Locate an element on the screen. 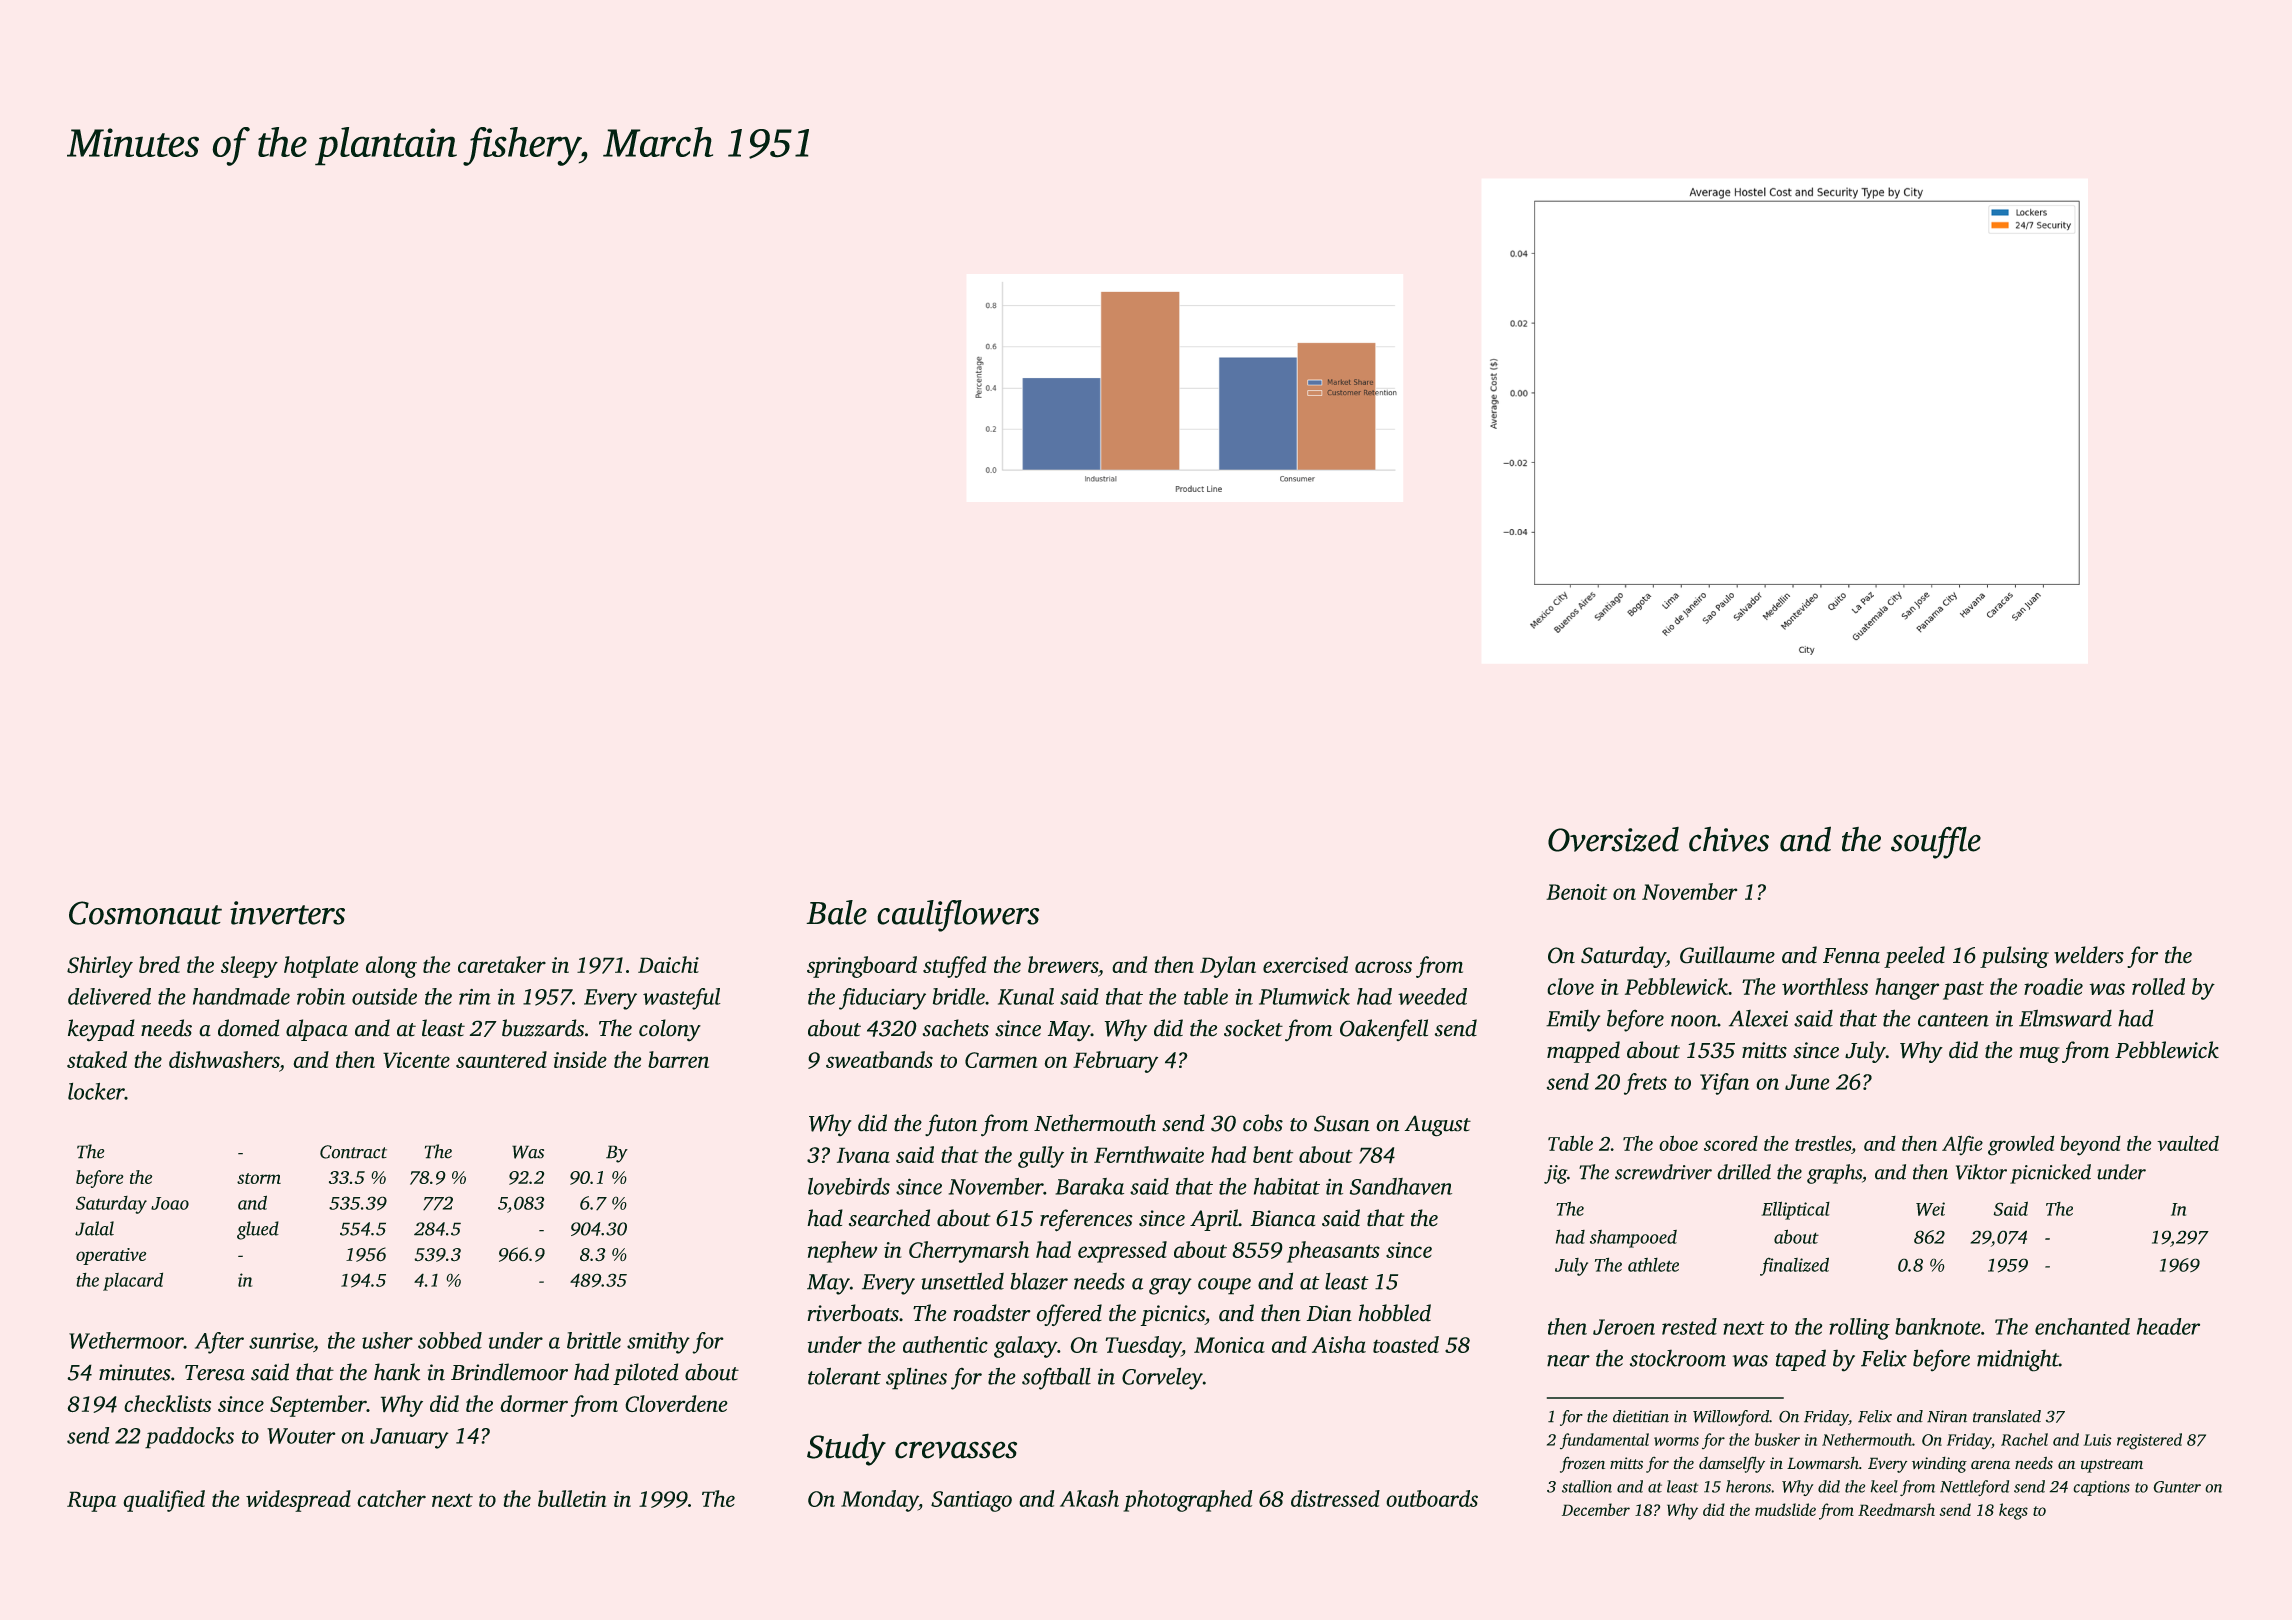 Image resolution: width=2292 pixels, height=1620 pixels. qualified is located at coordinates (164, 1501).
